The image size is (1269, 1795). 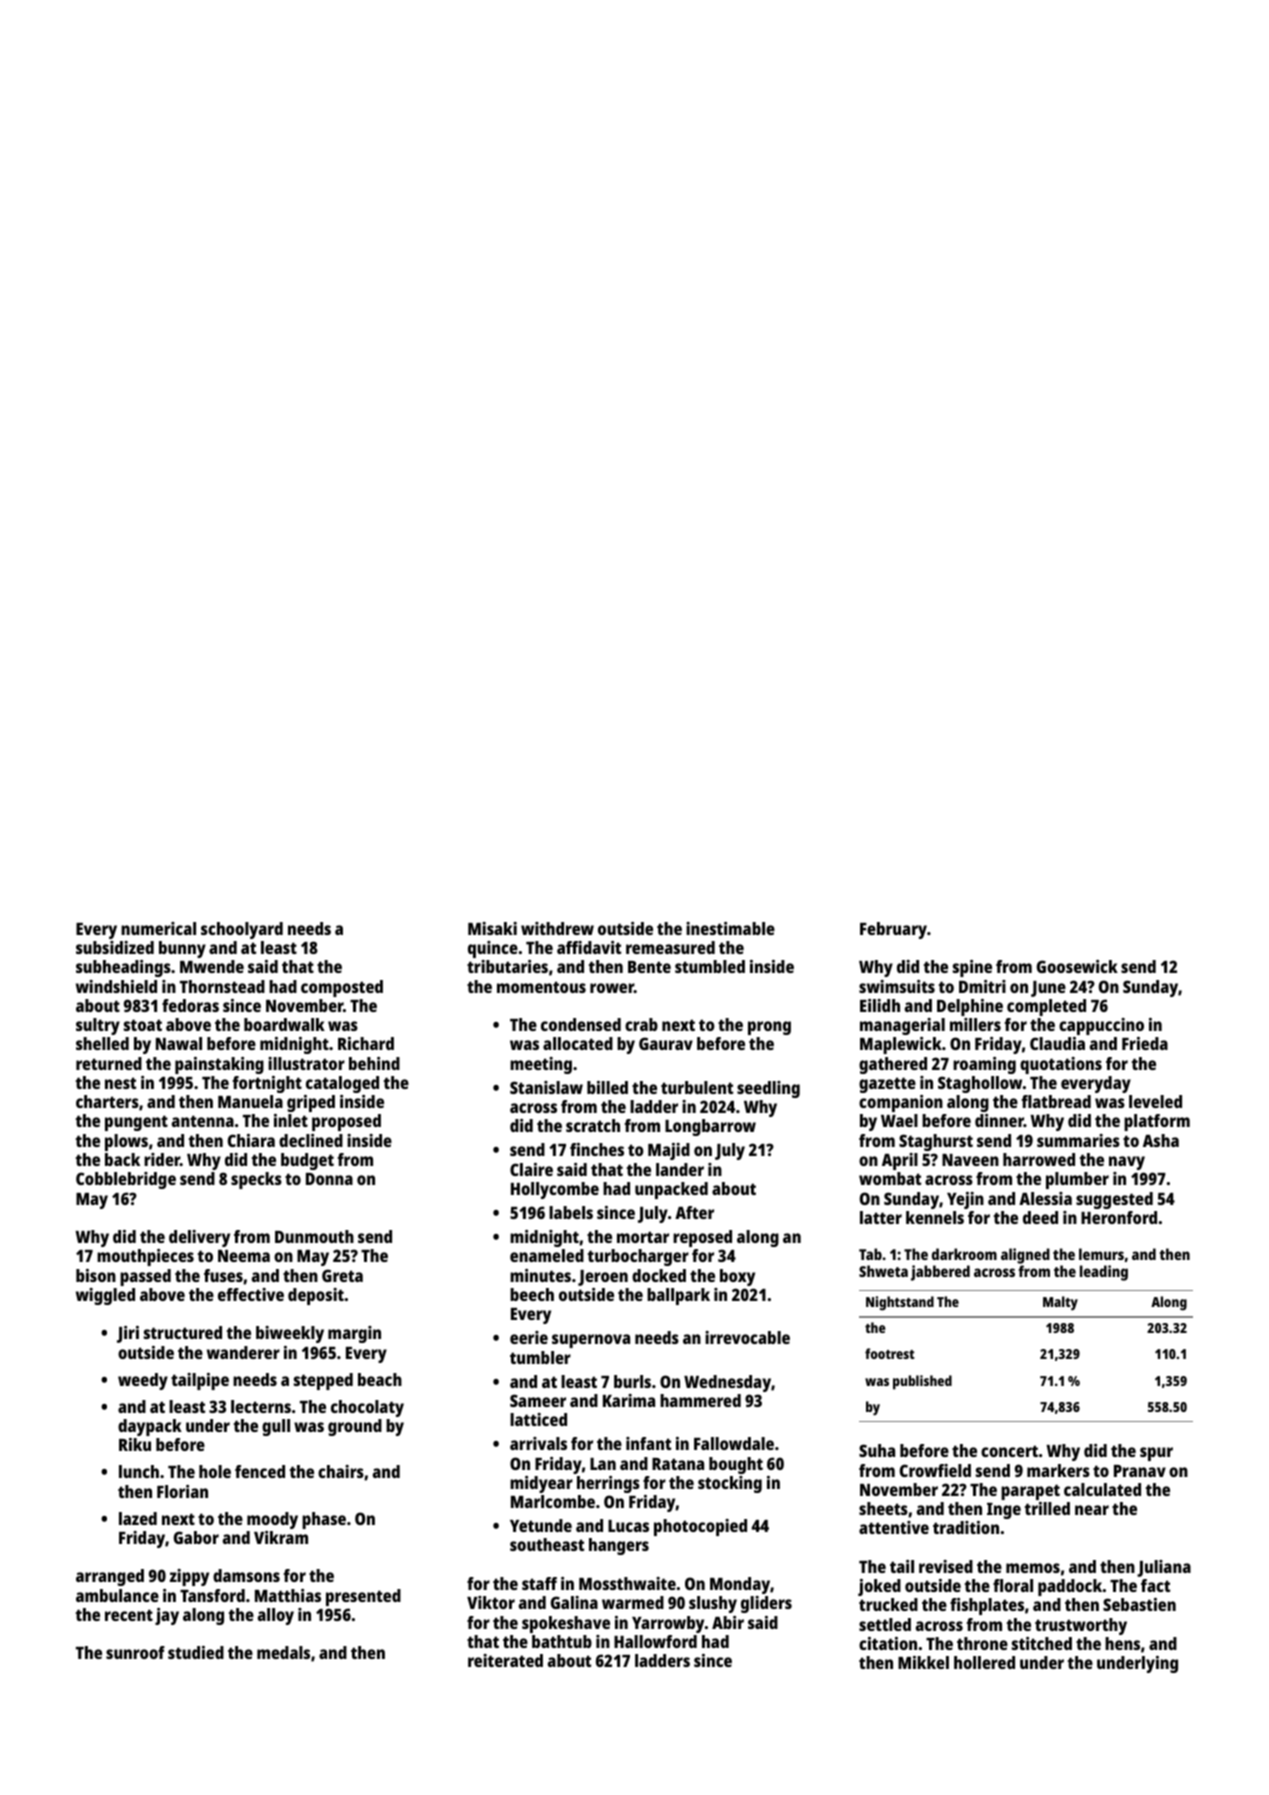 What do you see at coordinates (547, 1255) in the screenshot?
I see `enameled` at bounding box center [547, 1255].
